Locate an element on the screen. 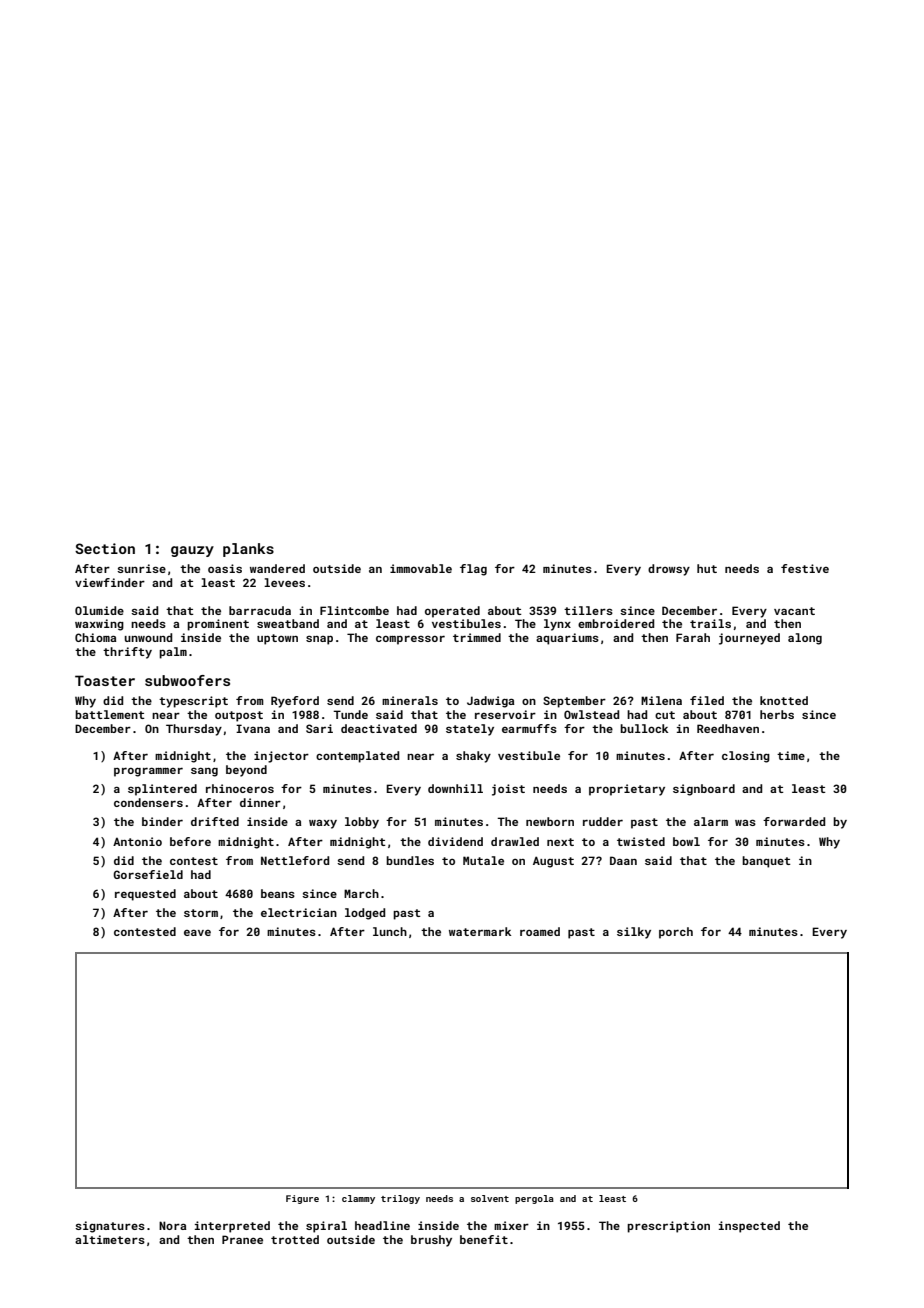 Image resolution: width=924 pixels, height=1308 pixels. signatures is located at coordinates (110, 1227).
